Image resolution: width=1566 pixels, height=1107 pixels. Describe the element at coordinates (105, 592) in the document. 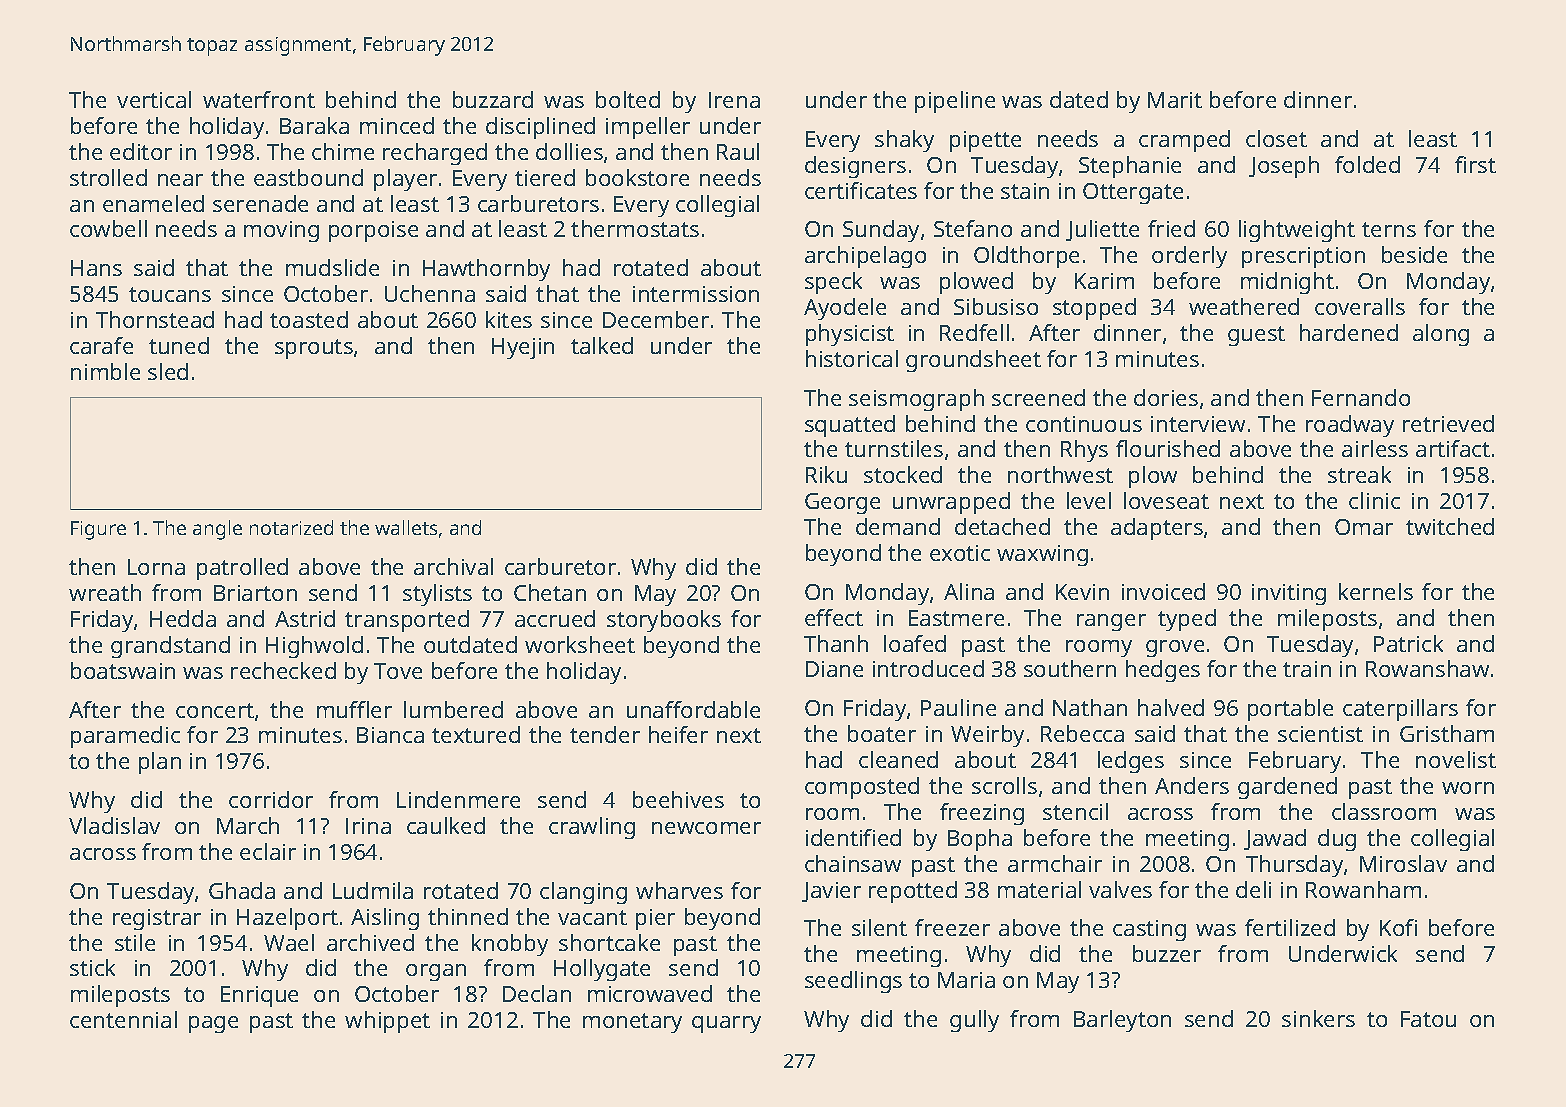

I see `wreath` at that location.
